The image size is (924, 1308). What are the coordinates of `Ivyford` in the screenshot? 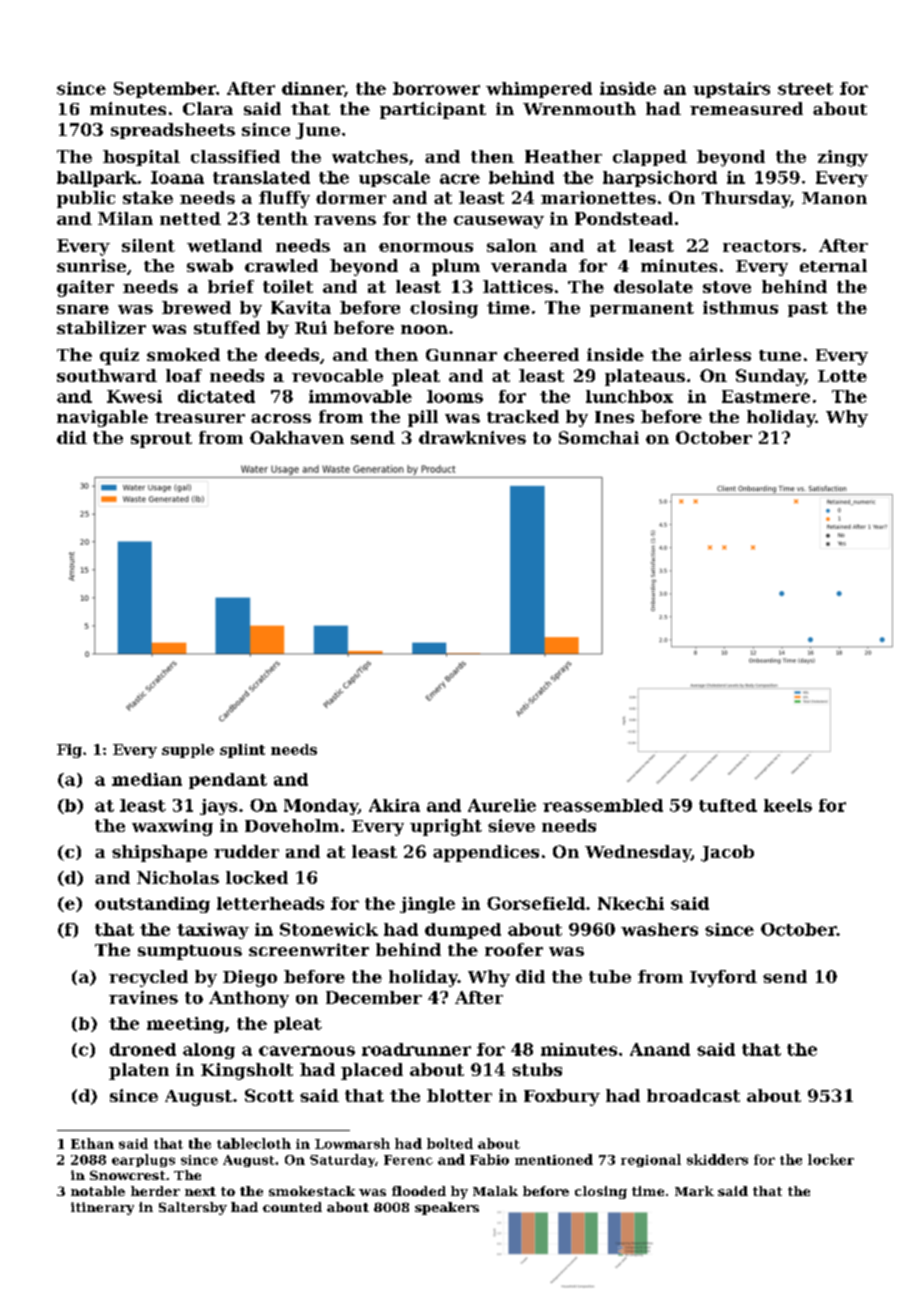 It's located at (723, 978).
